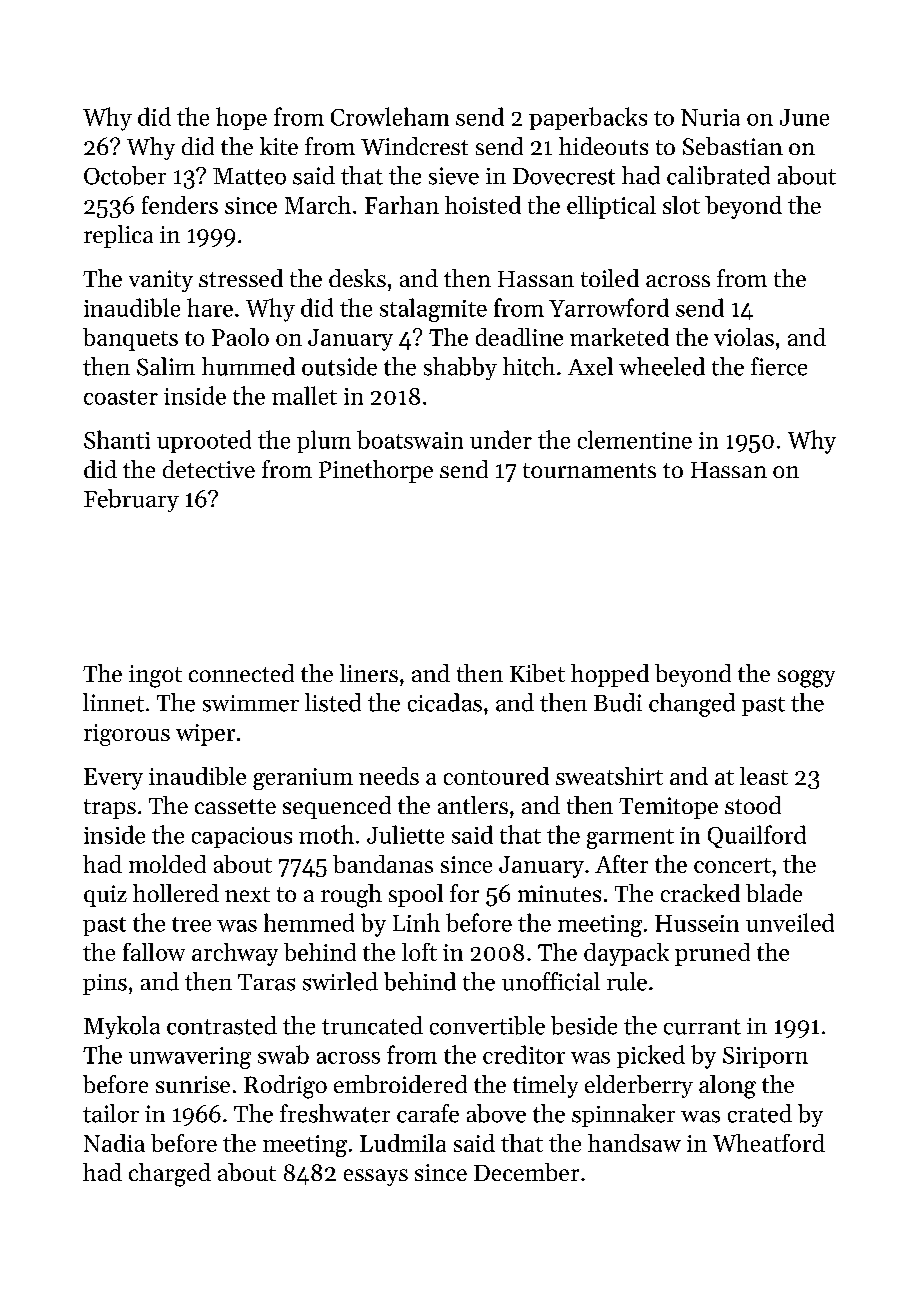 The width and height of the screenshot is (924, 1311). Describe the element at coordinates (105, 984) in the screenshot. I see `pins` at that location.
